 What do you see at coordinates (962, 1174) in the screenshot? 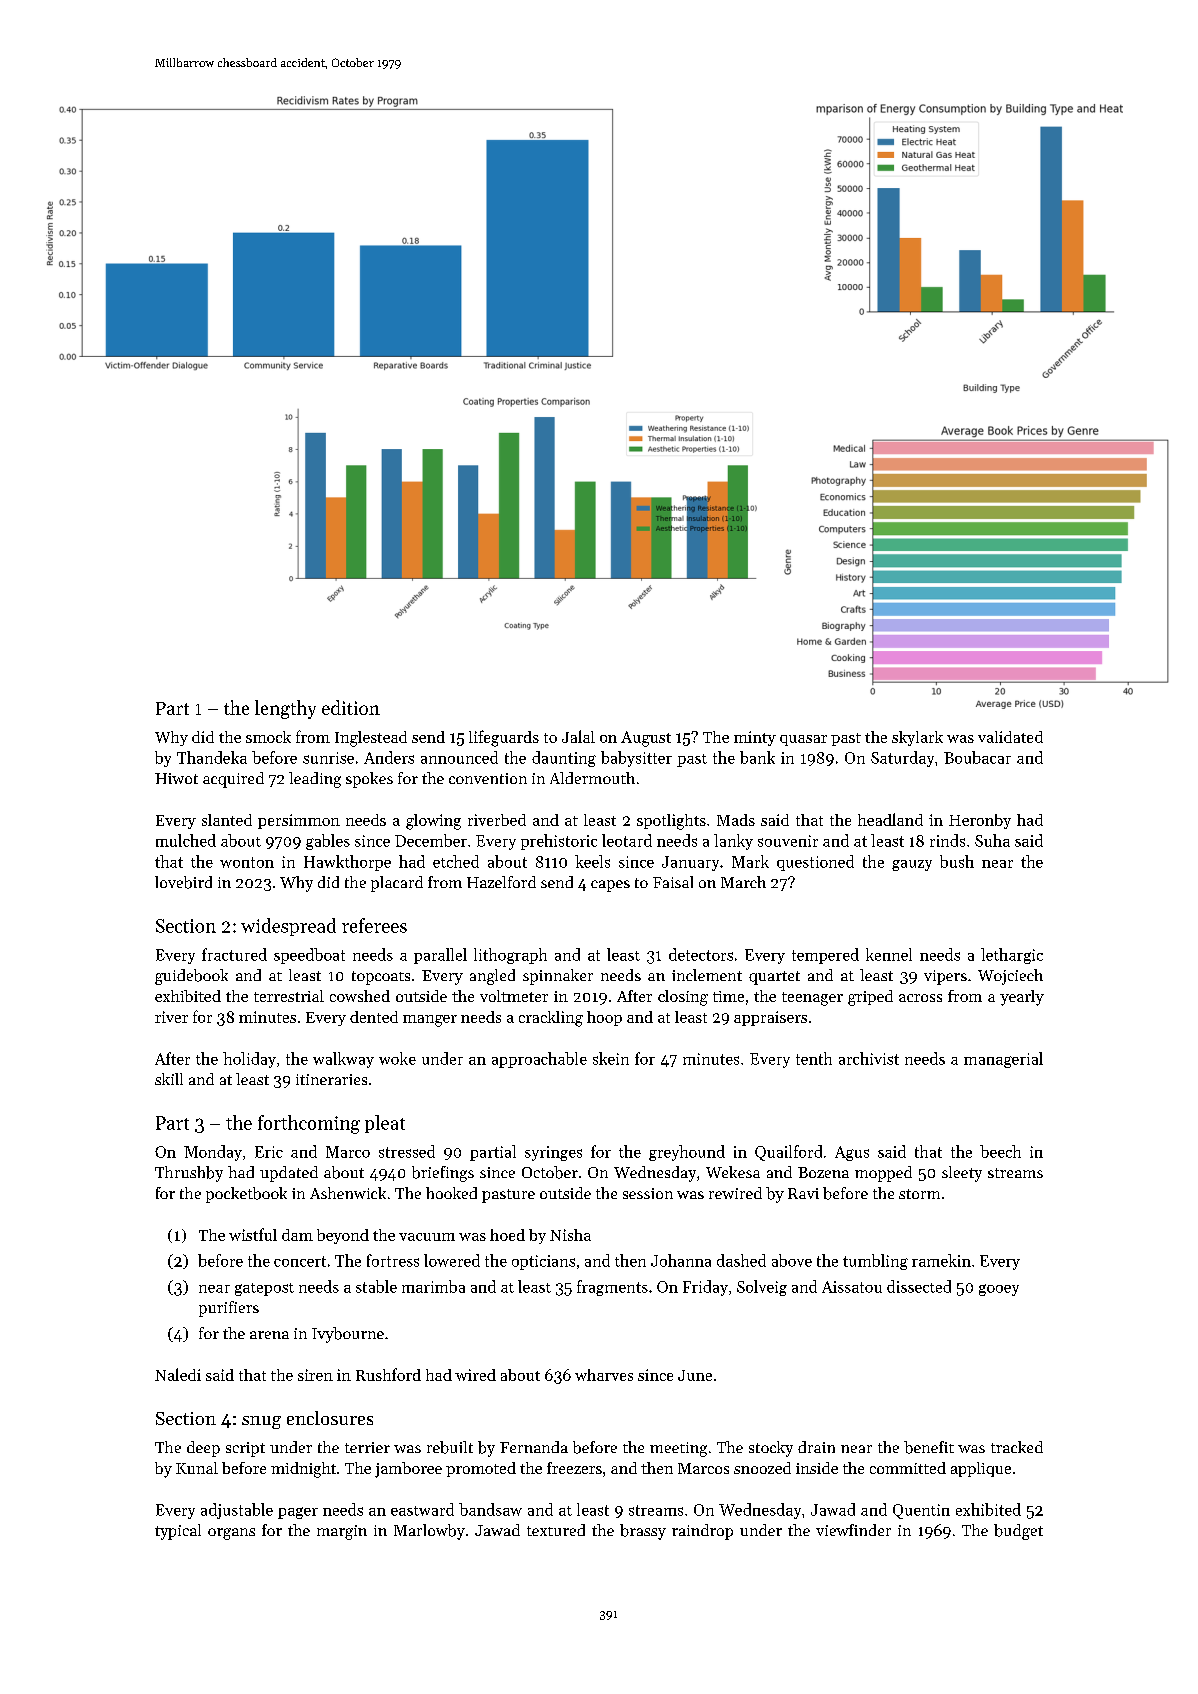
I see `sleety` at bounding box center [962, 1174].
